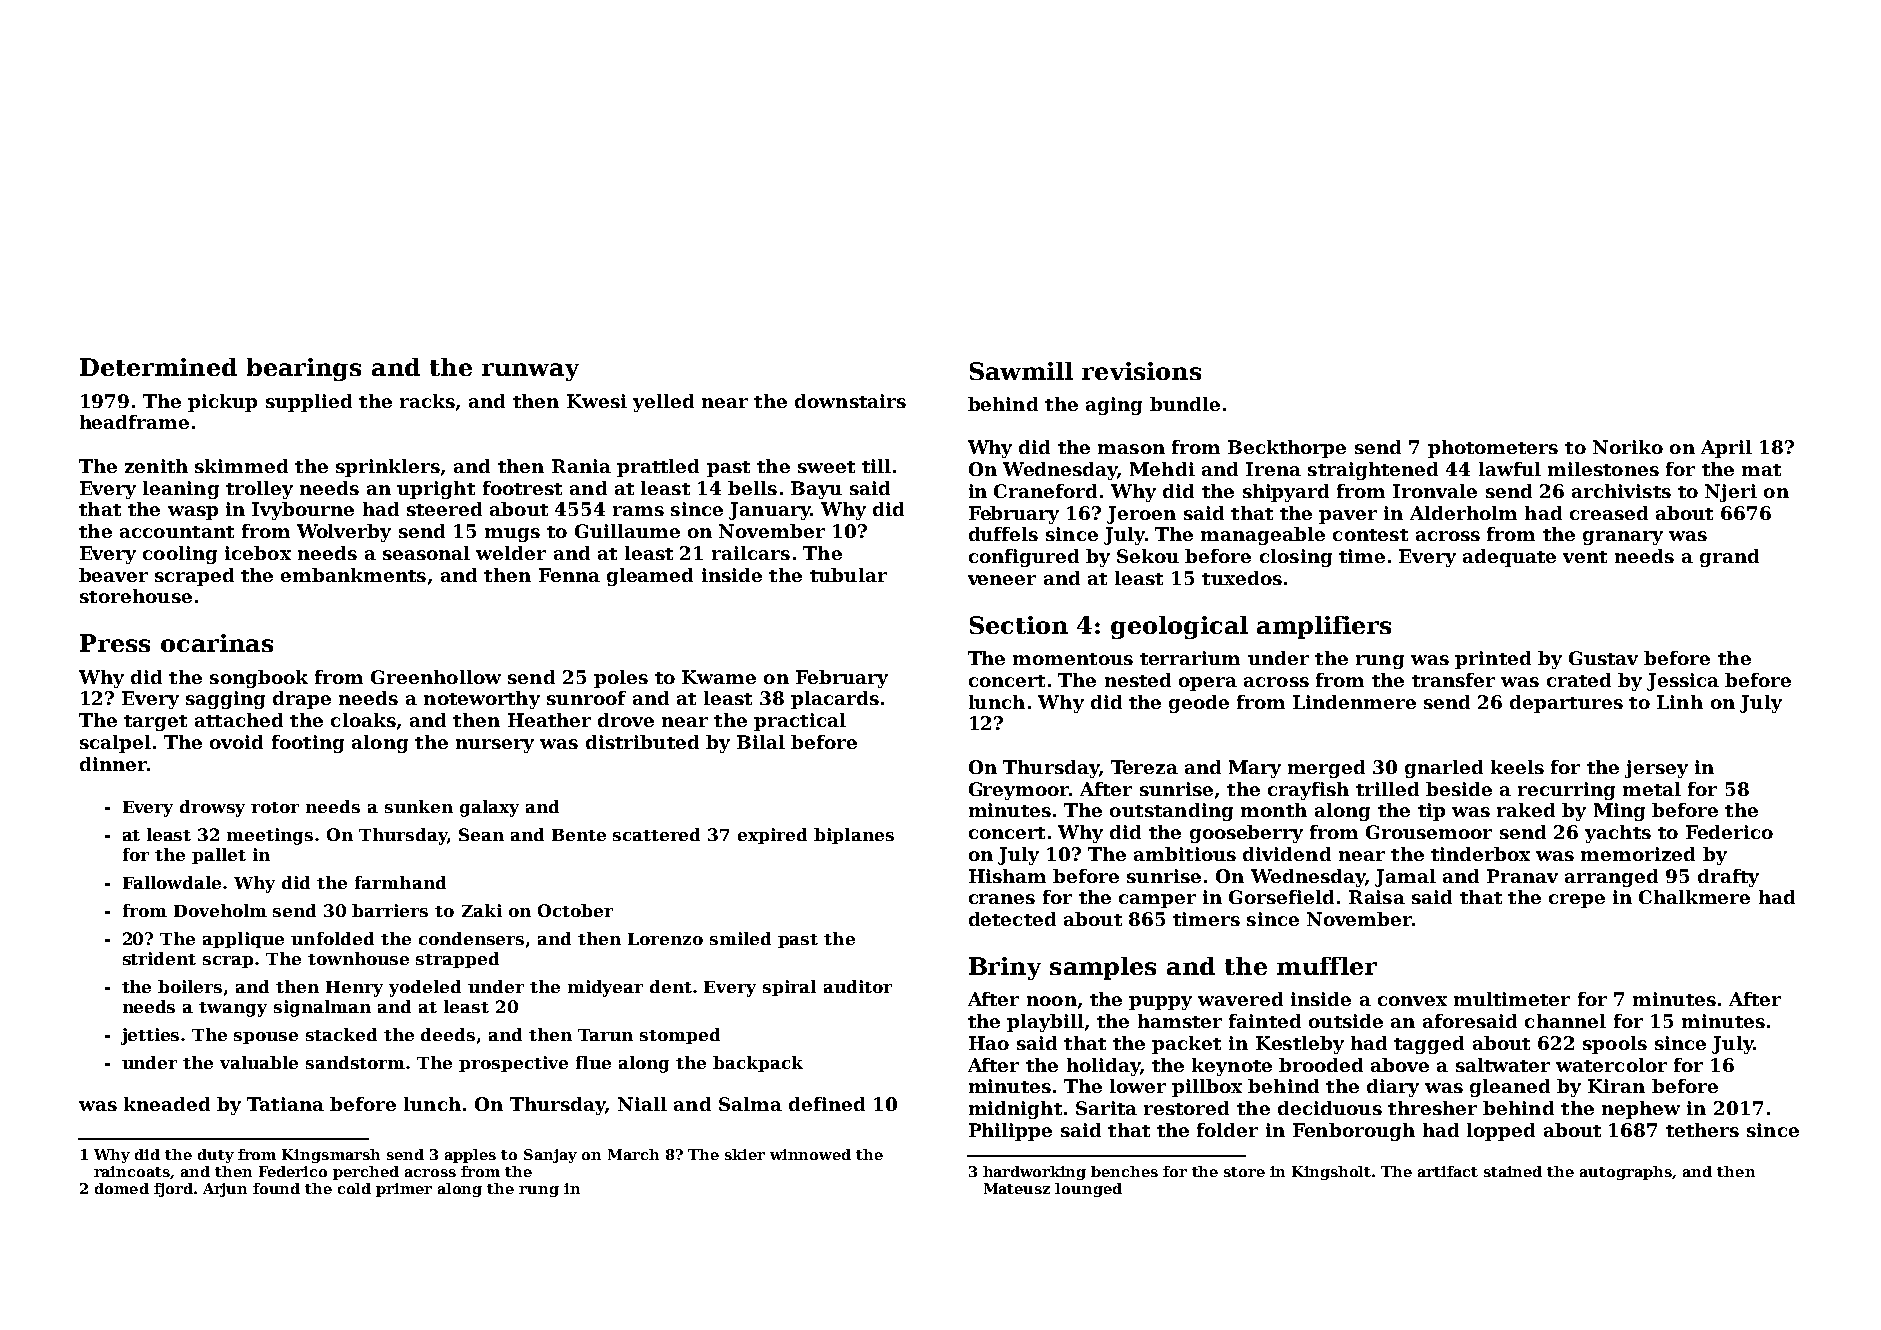  I want to click on tethers, so click(1702, 1130).
